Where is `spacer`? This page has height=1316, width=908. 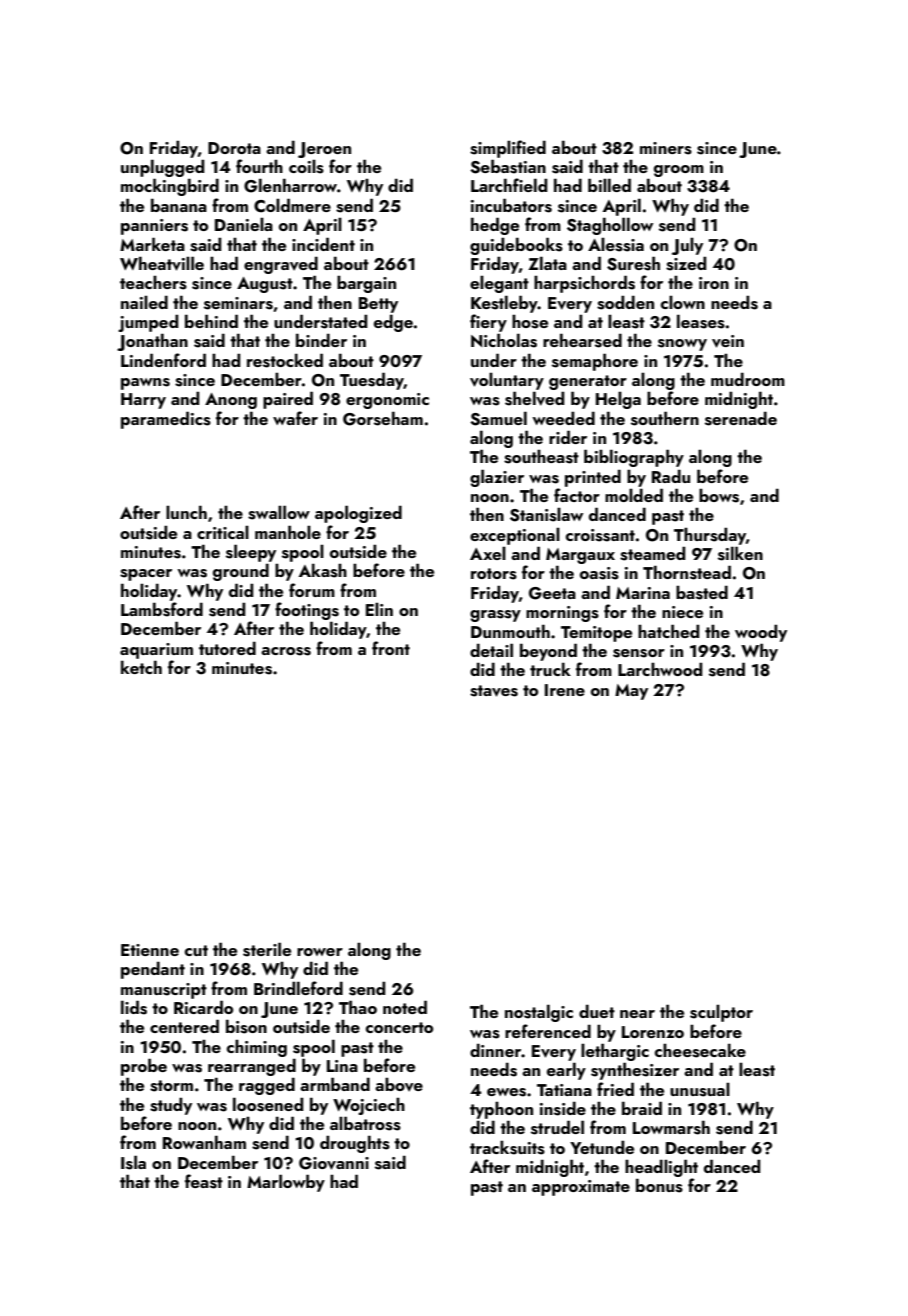 spacer is located at coordinates (146, 575).
